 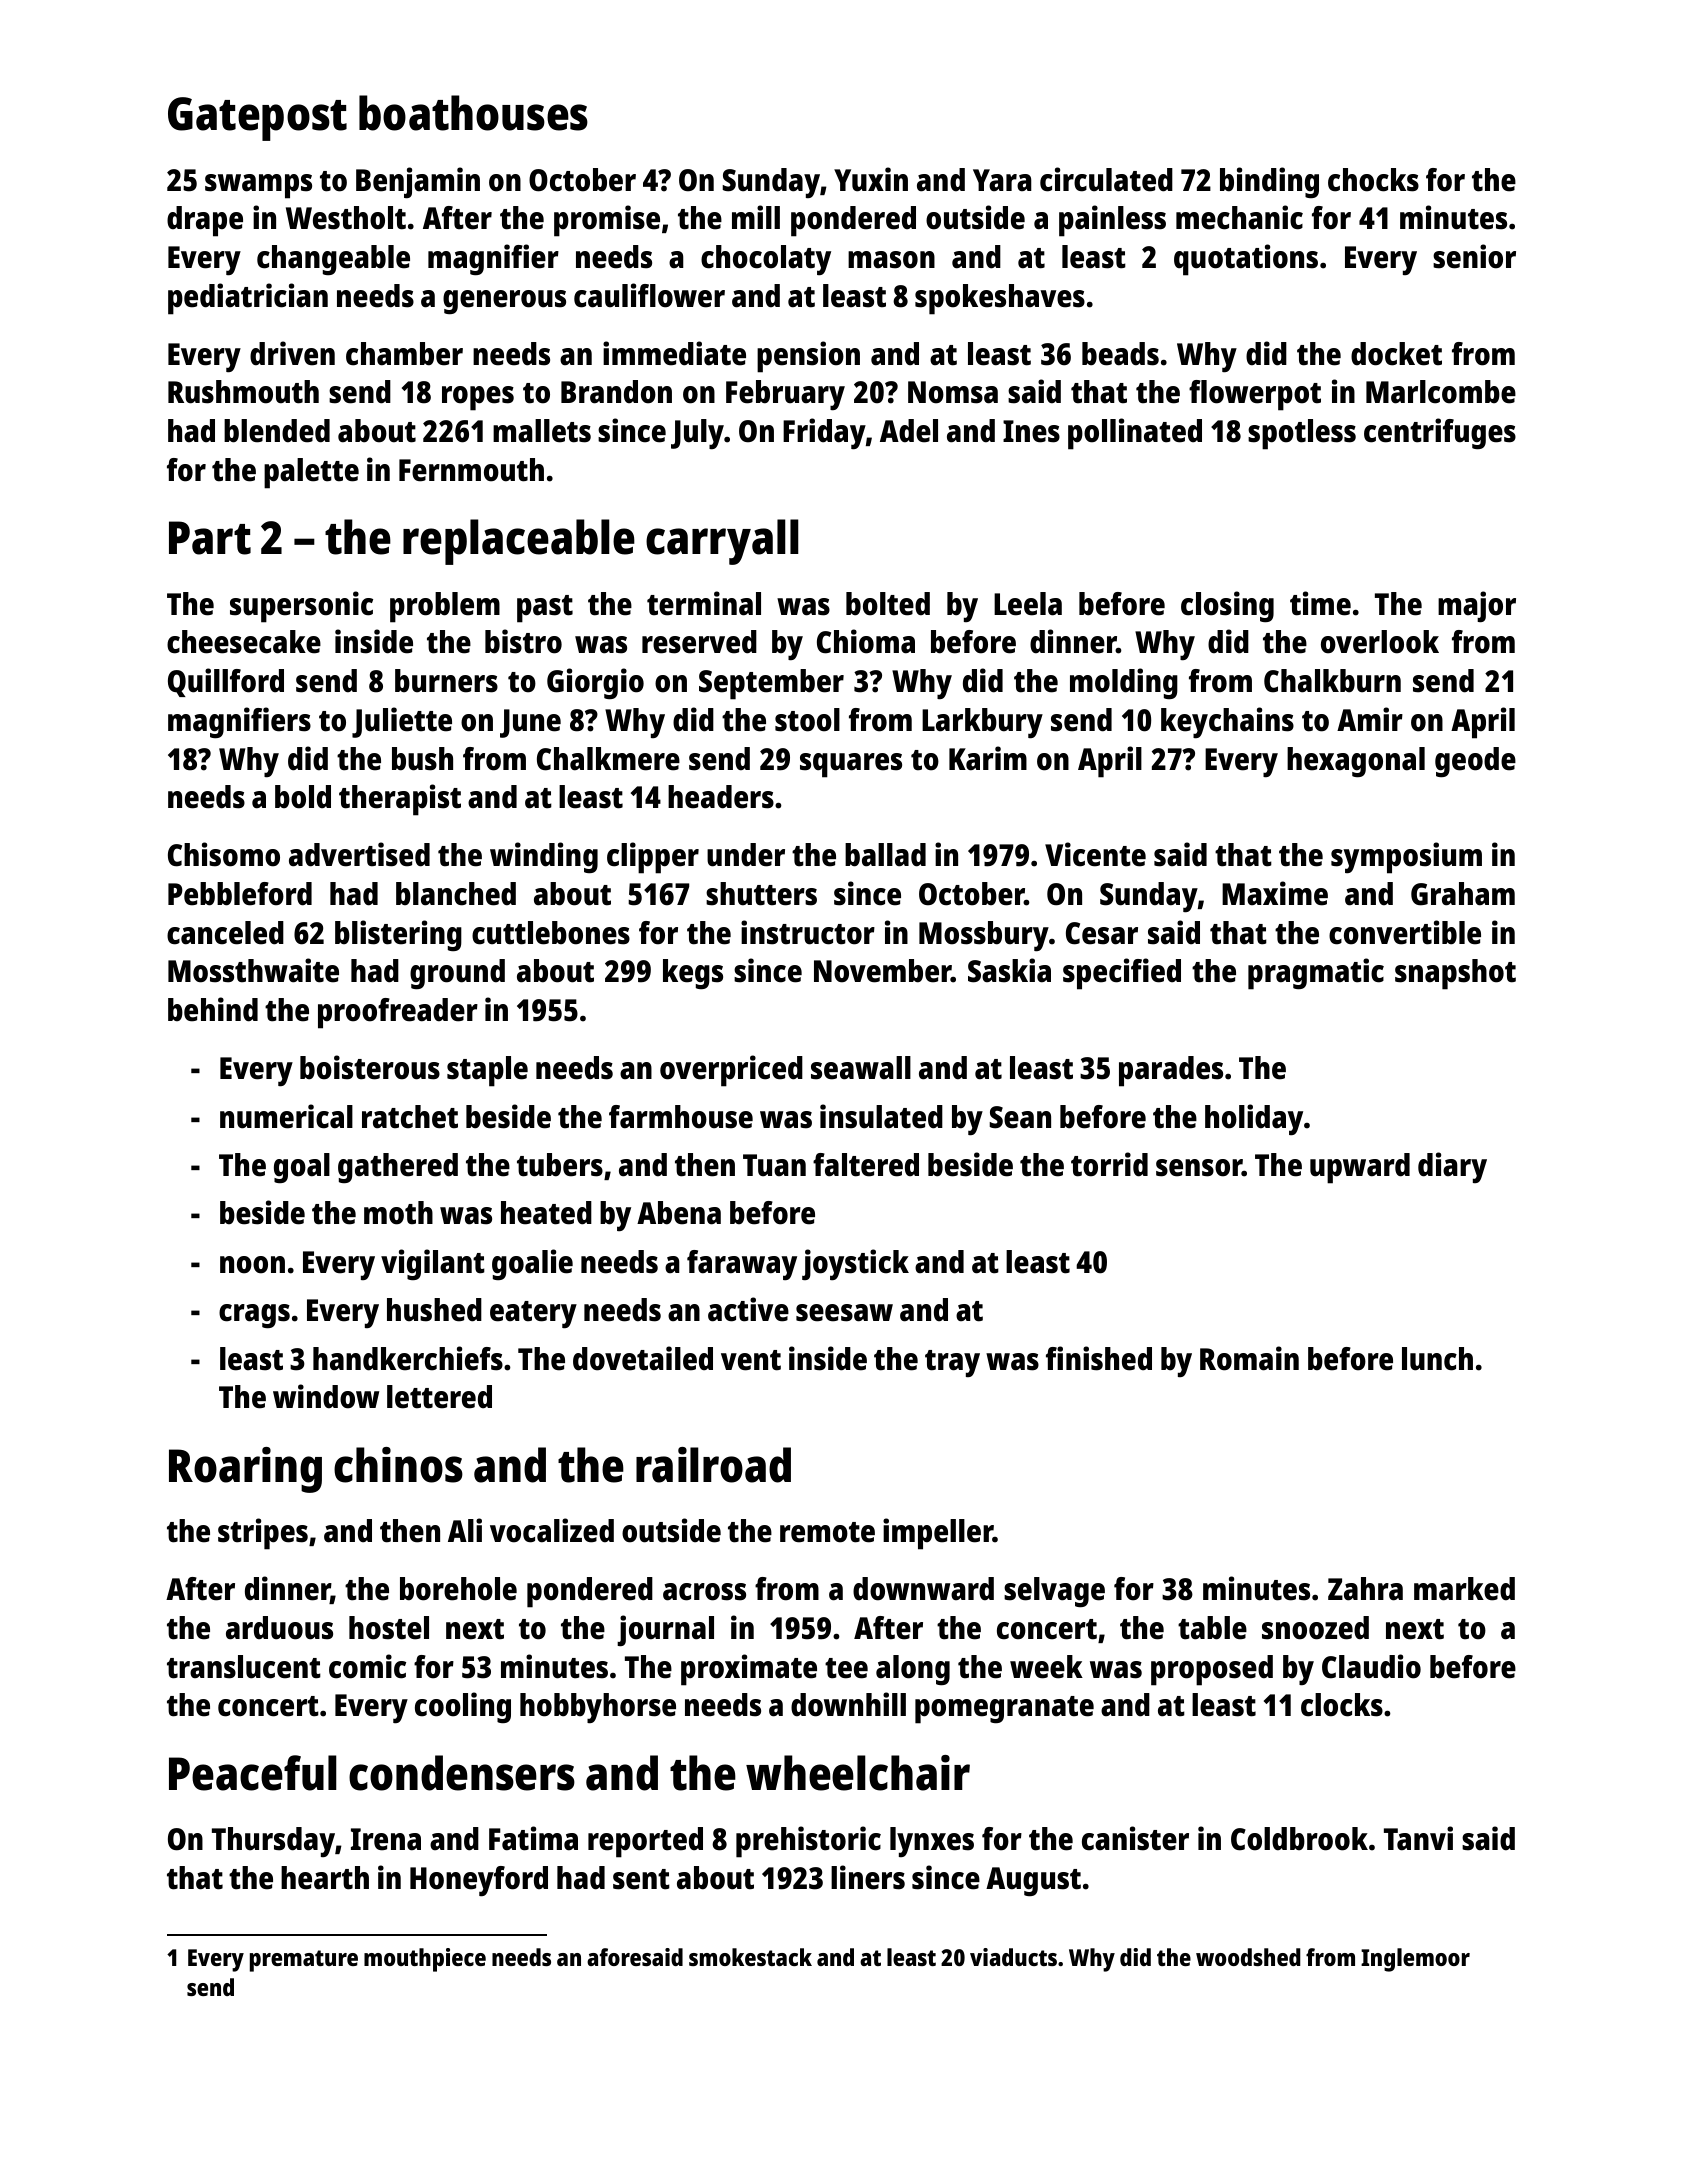 I want to click on handkerchiefs, so click(x=408, y=1358).
